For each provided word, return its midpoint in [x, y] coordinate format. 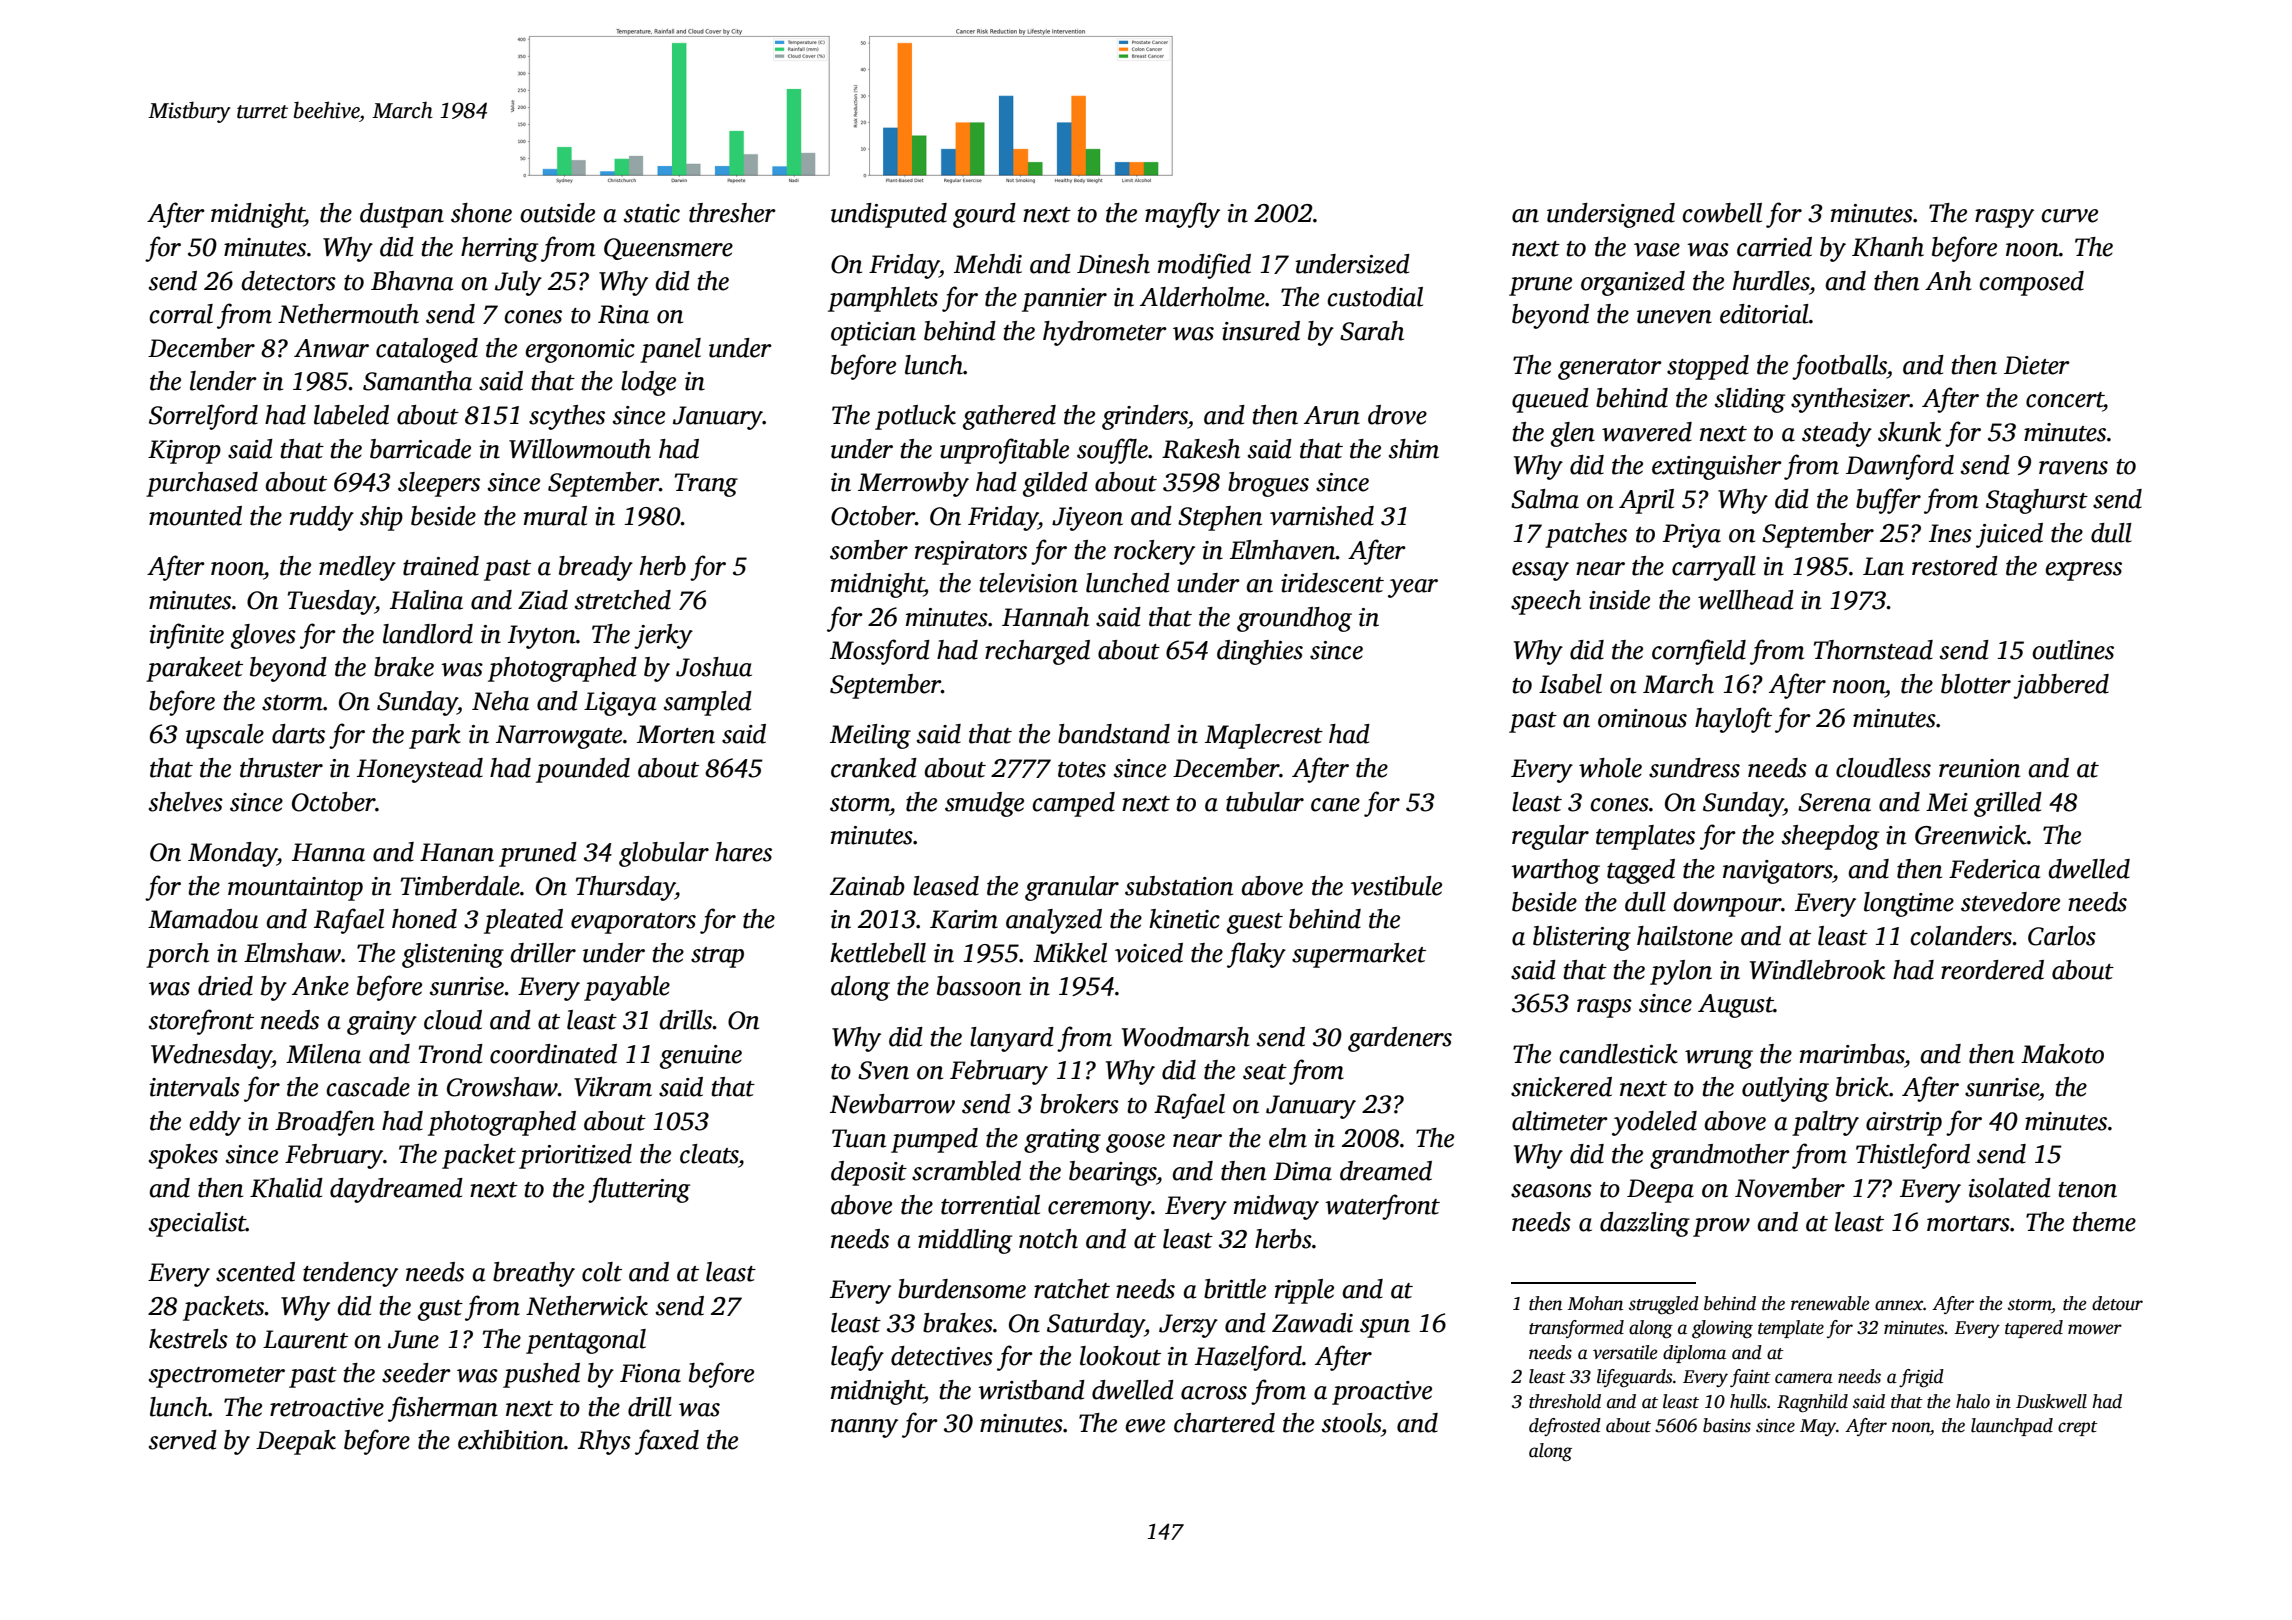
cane [1335, 805]
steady [1837, 434]
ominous [1642, 718]
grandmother [1720, 1156]
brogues [1268, 484]
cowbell [1722, 213]
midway [1276, 1207]
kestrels [188, 1339]
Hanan [457, 852]
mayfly [1182, 215]
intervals [194, 1087]
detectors [288, 281]
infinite [186, 636]
